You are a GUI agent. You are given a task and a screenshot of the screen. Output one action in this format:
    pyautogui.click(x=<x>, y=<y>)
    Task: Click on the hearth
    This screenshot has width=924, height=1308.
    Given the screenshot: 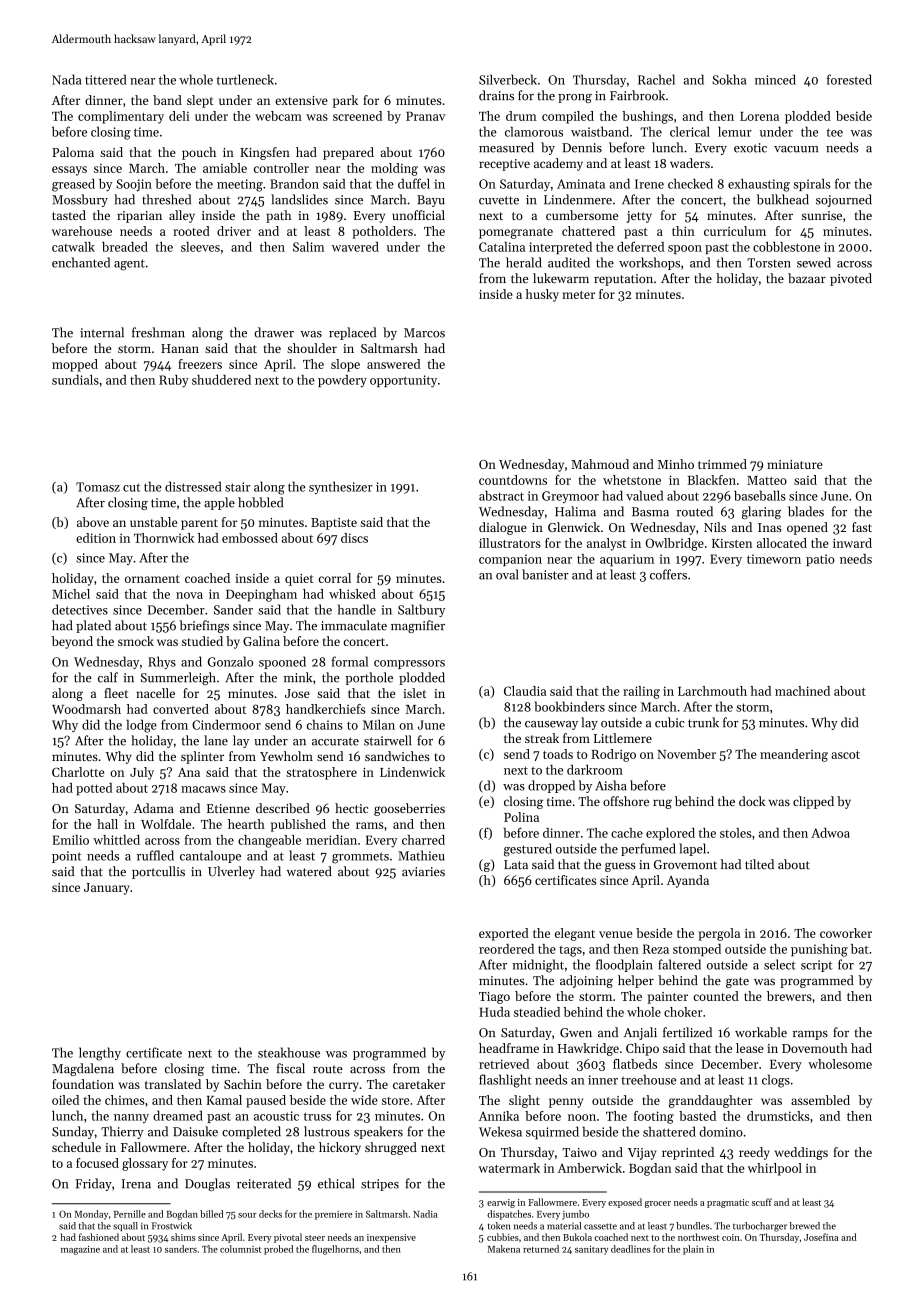 What is the action you would take?
    pyautogui.click(x=246, y=824)
